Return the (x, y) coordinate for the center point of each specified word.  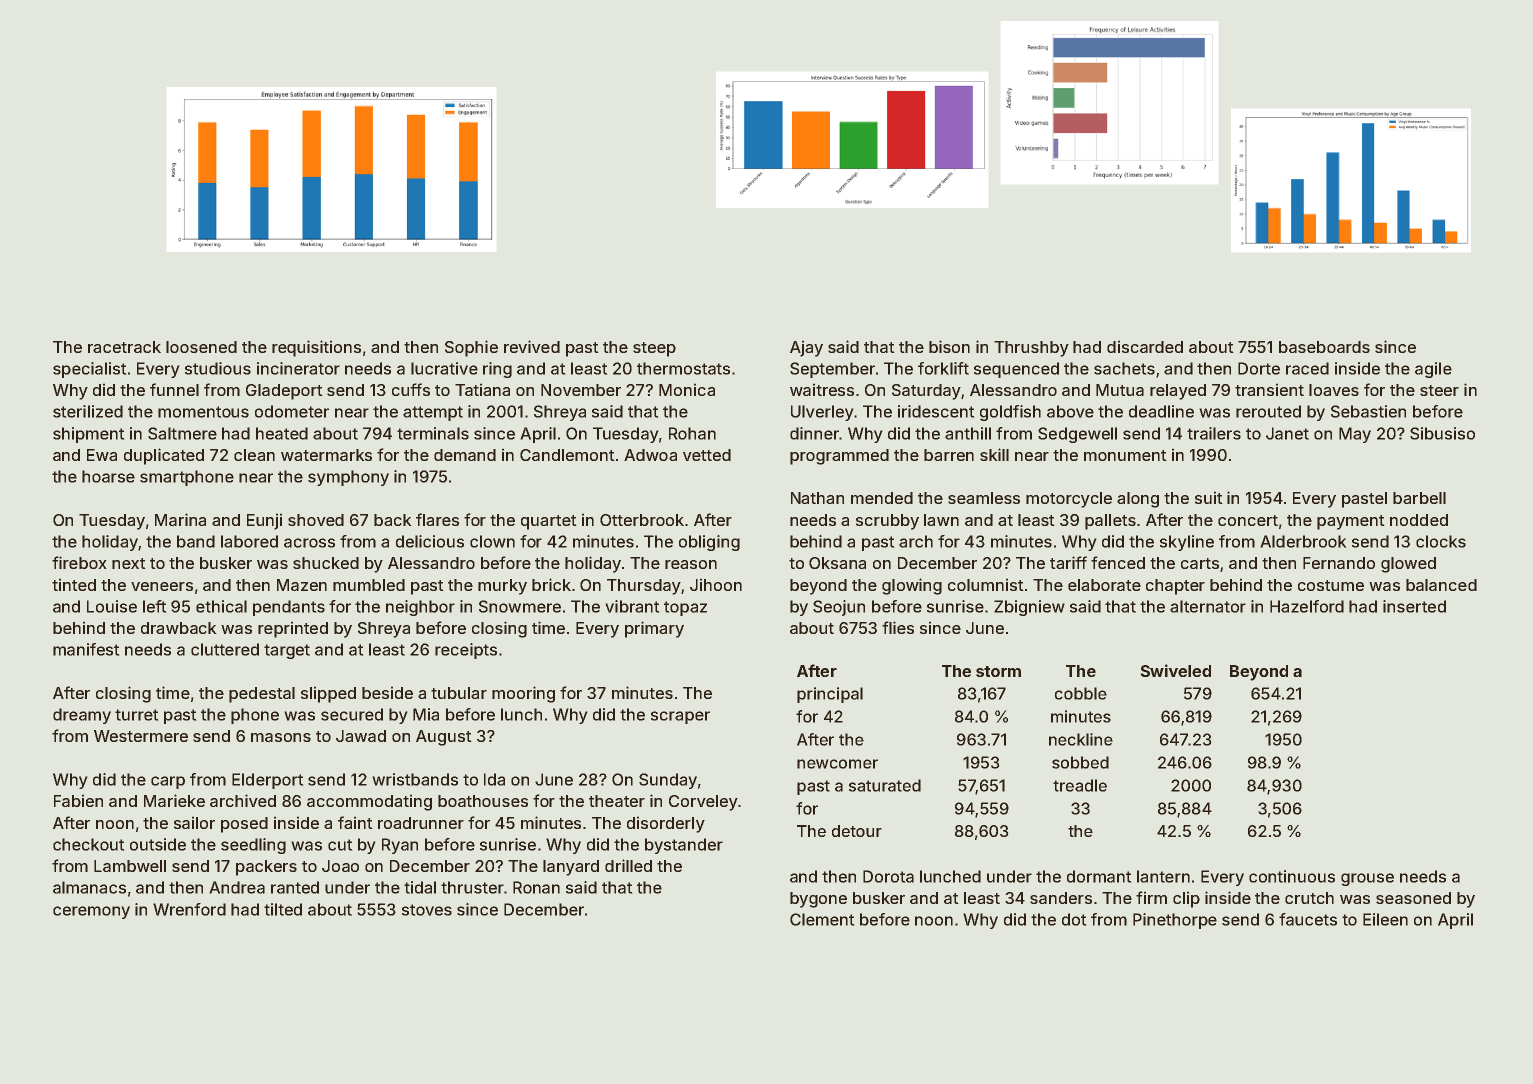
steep (654, 349)
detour (857, 831)
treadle (1080, 785)
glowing (912, 586)
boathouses (483, 801)
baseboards (1324, 347)
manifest (86, 649)
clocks (1441, 541)
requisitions (316, 348)
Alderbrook (1303, 541)
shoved (316, 520)
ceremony (91, 912)
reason (691, 564)
